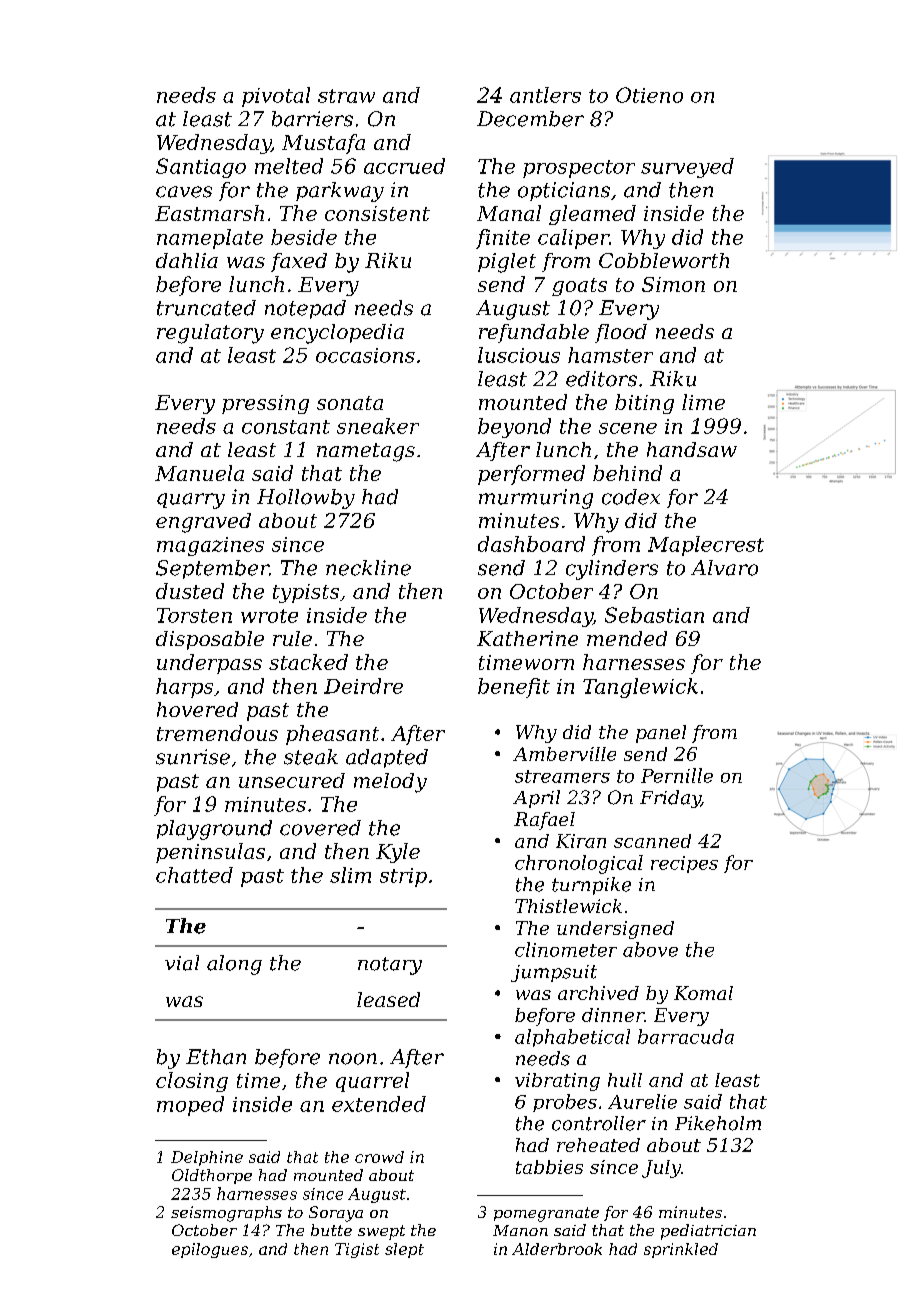  What do you see at coordinates (398, 853) in the document?
I see `Kyle` at bounding box center [398, 853].
